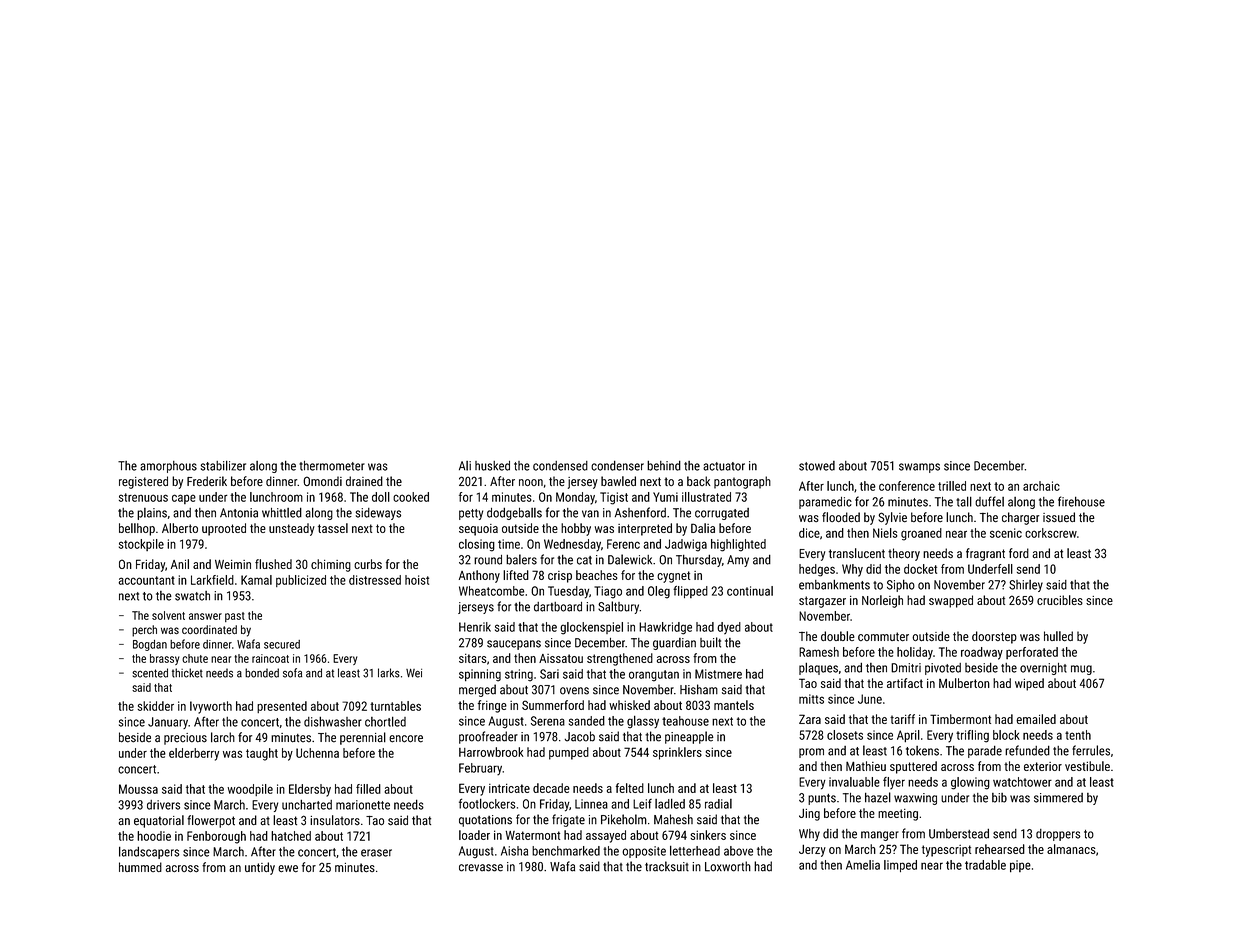 The image size is (1233, 952). Describe the element at coordinates (332, 466) in the screenshot. I see `thermometer` at that location.
